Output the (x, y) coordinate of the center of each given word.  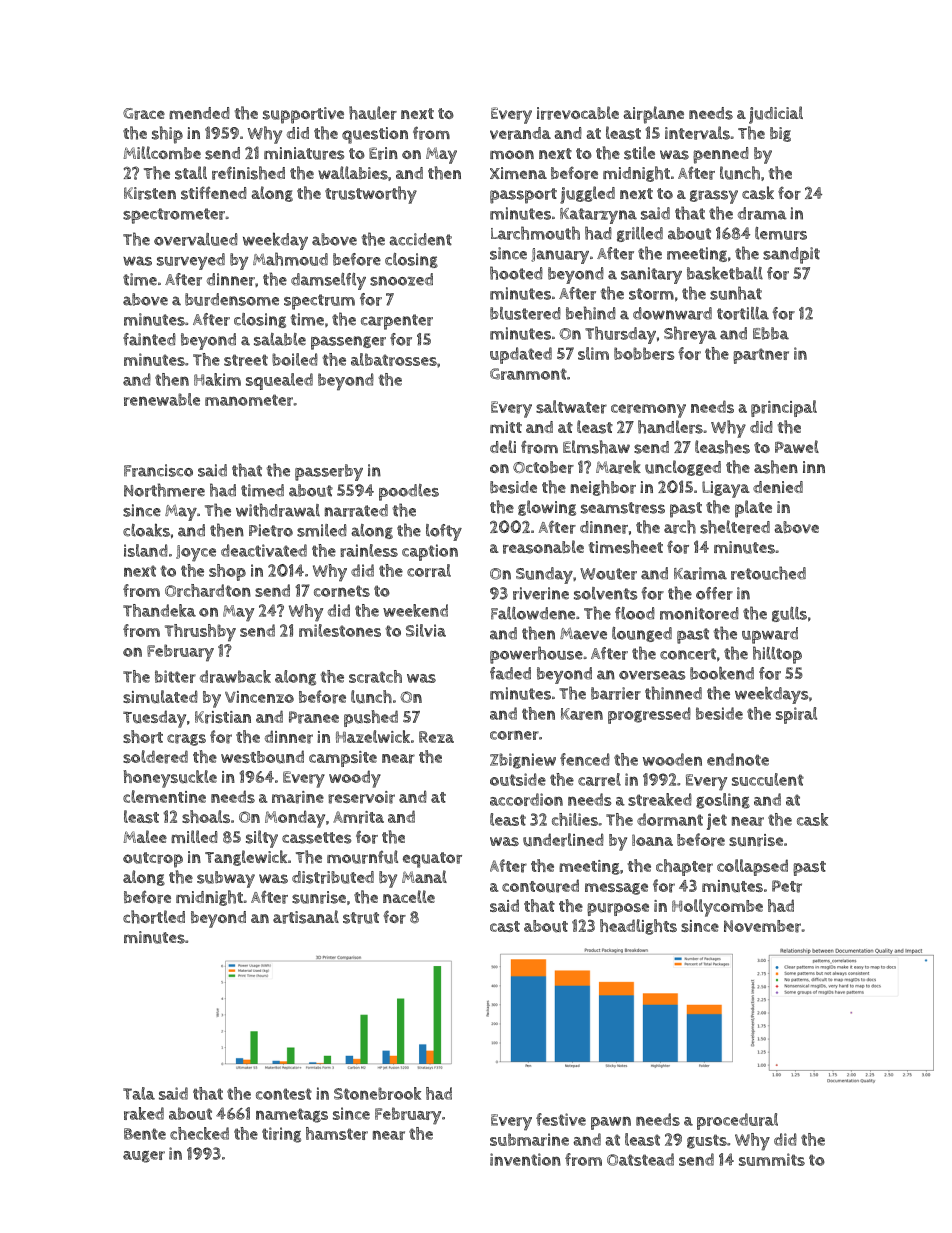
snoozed (401, 279)
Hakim (217, 379)
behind (591, 313)
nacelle (409, 896)
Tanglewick (246, 858)
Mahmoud (290, 259)
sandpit (791, 255)
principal (784, 408)
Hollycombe (717, 908)
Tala (139, 1093)
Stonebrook (377, 1093)
